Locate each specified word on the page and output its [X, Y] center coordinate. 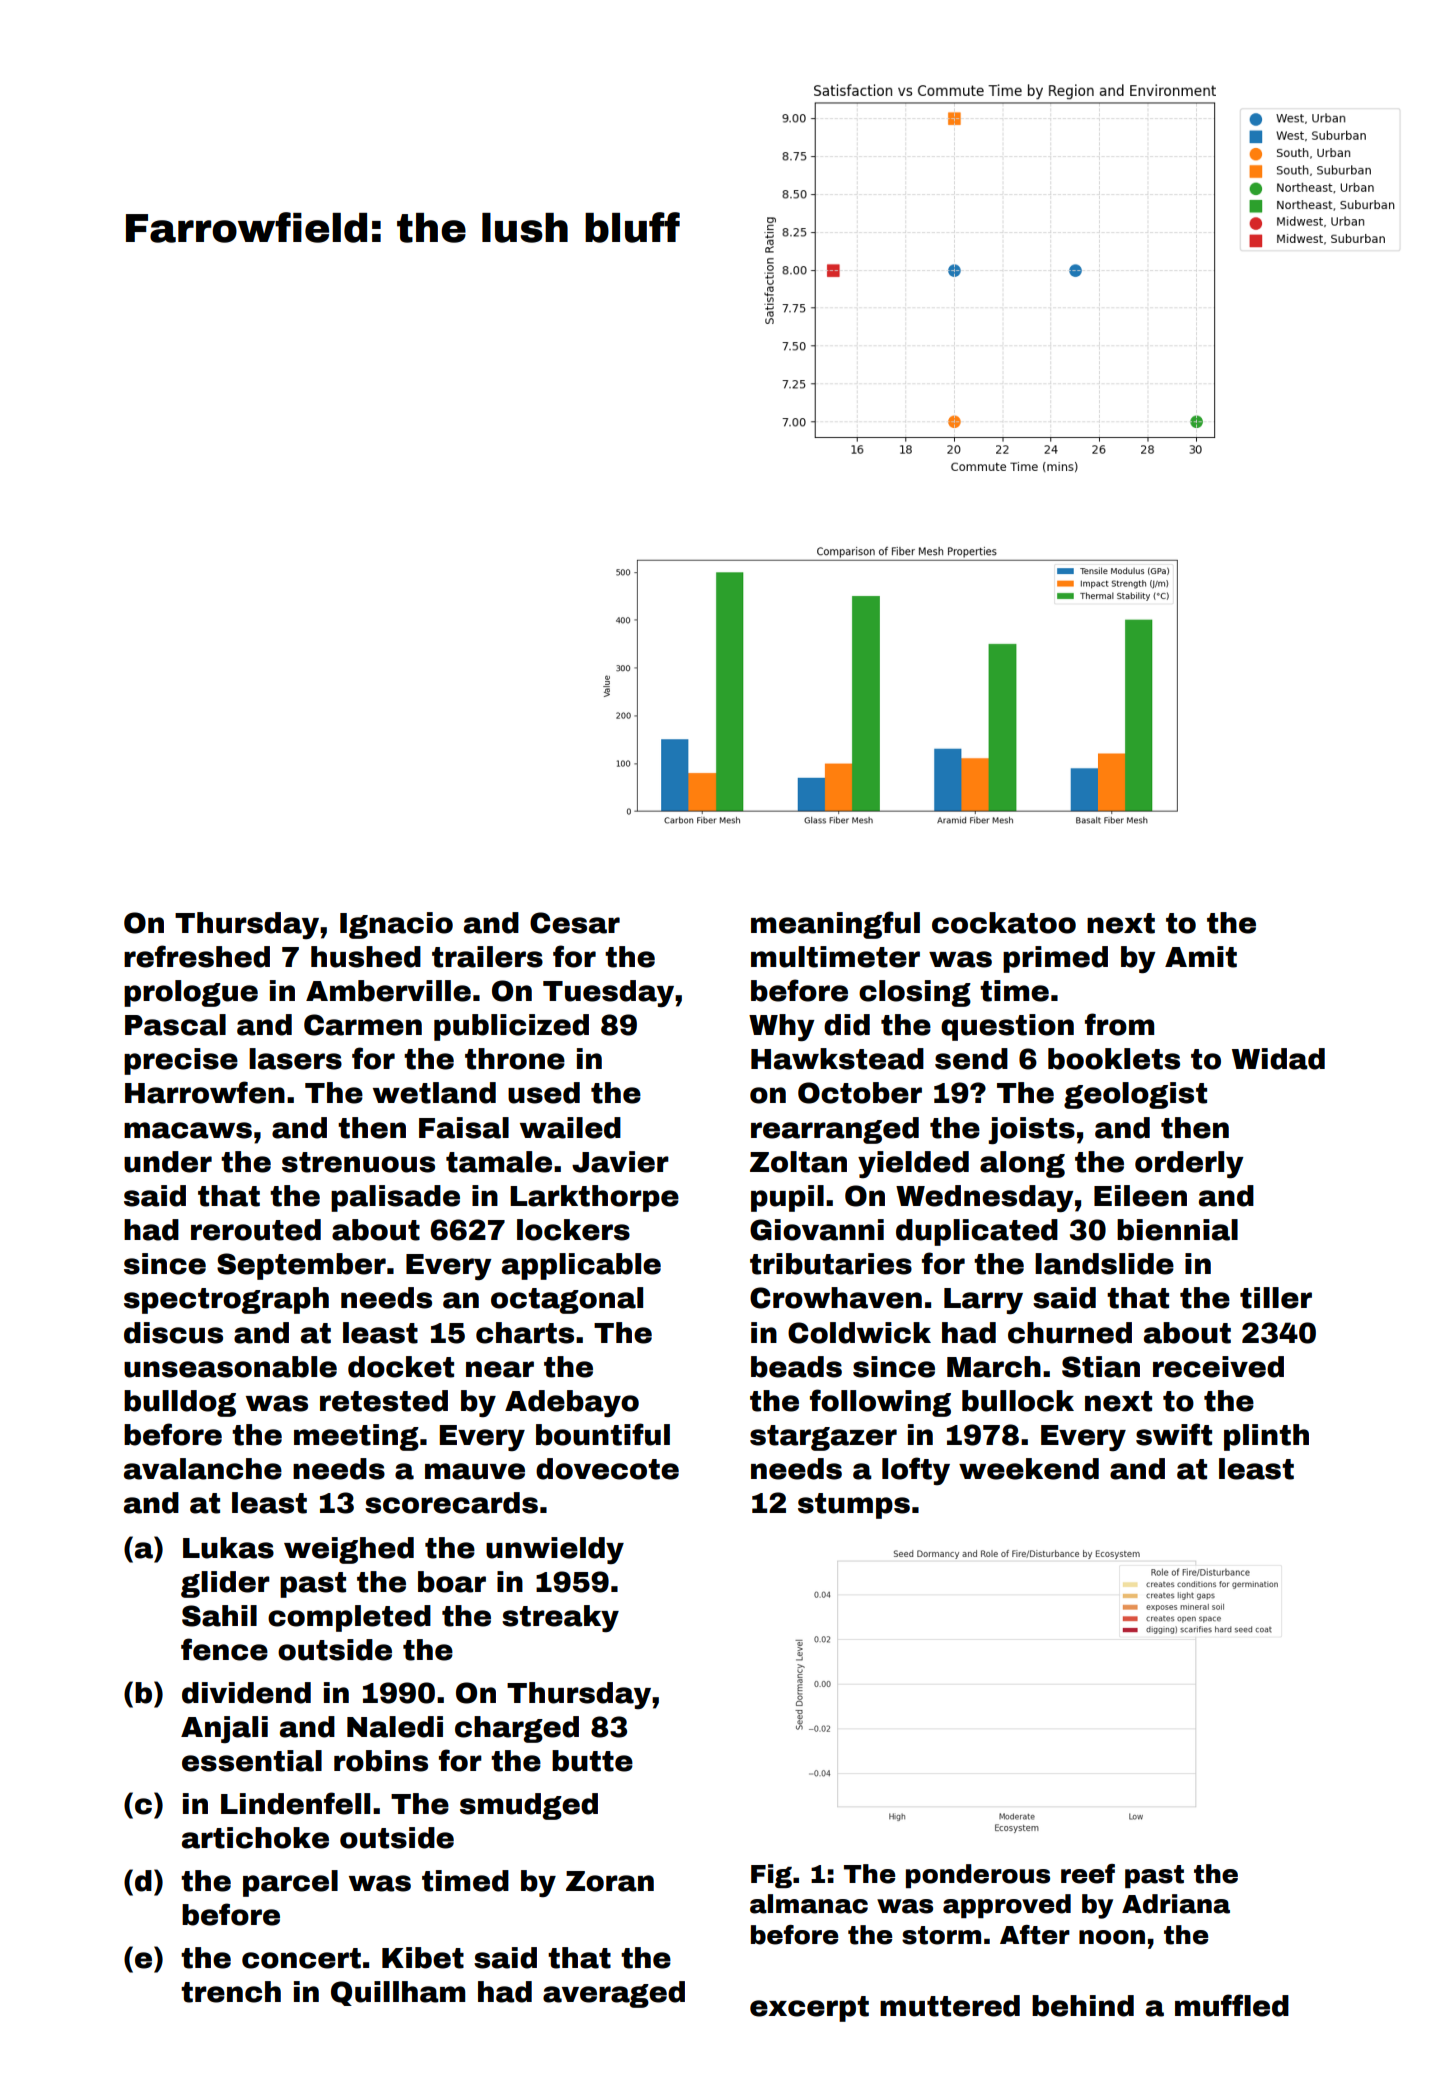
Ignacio [396, 925]
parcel [290, 1883]
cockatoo [1004, 923]
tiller [1276, 1298]
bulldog [180, 1403]
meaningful [835, 925]
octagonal [567, 1300]
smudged [529, 1806]
